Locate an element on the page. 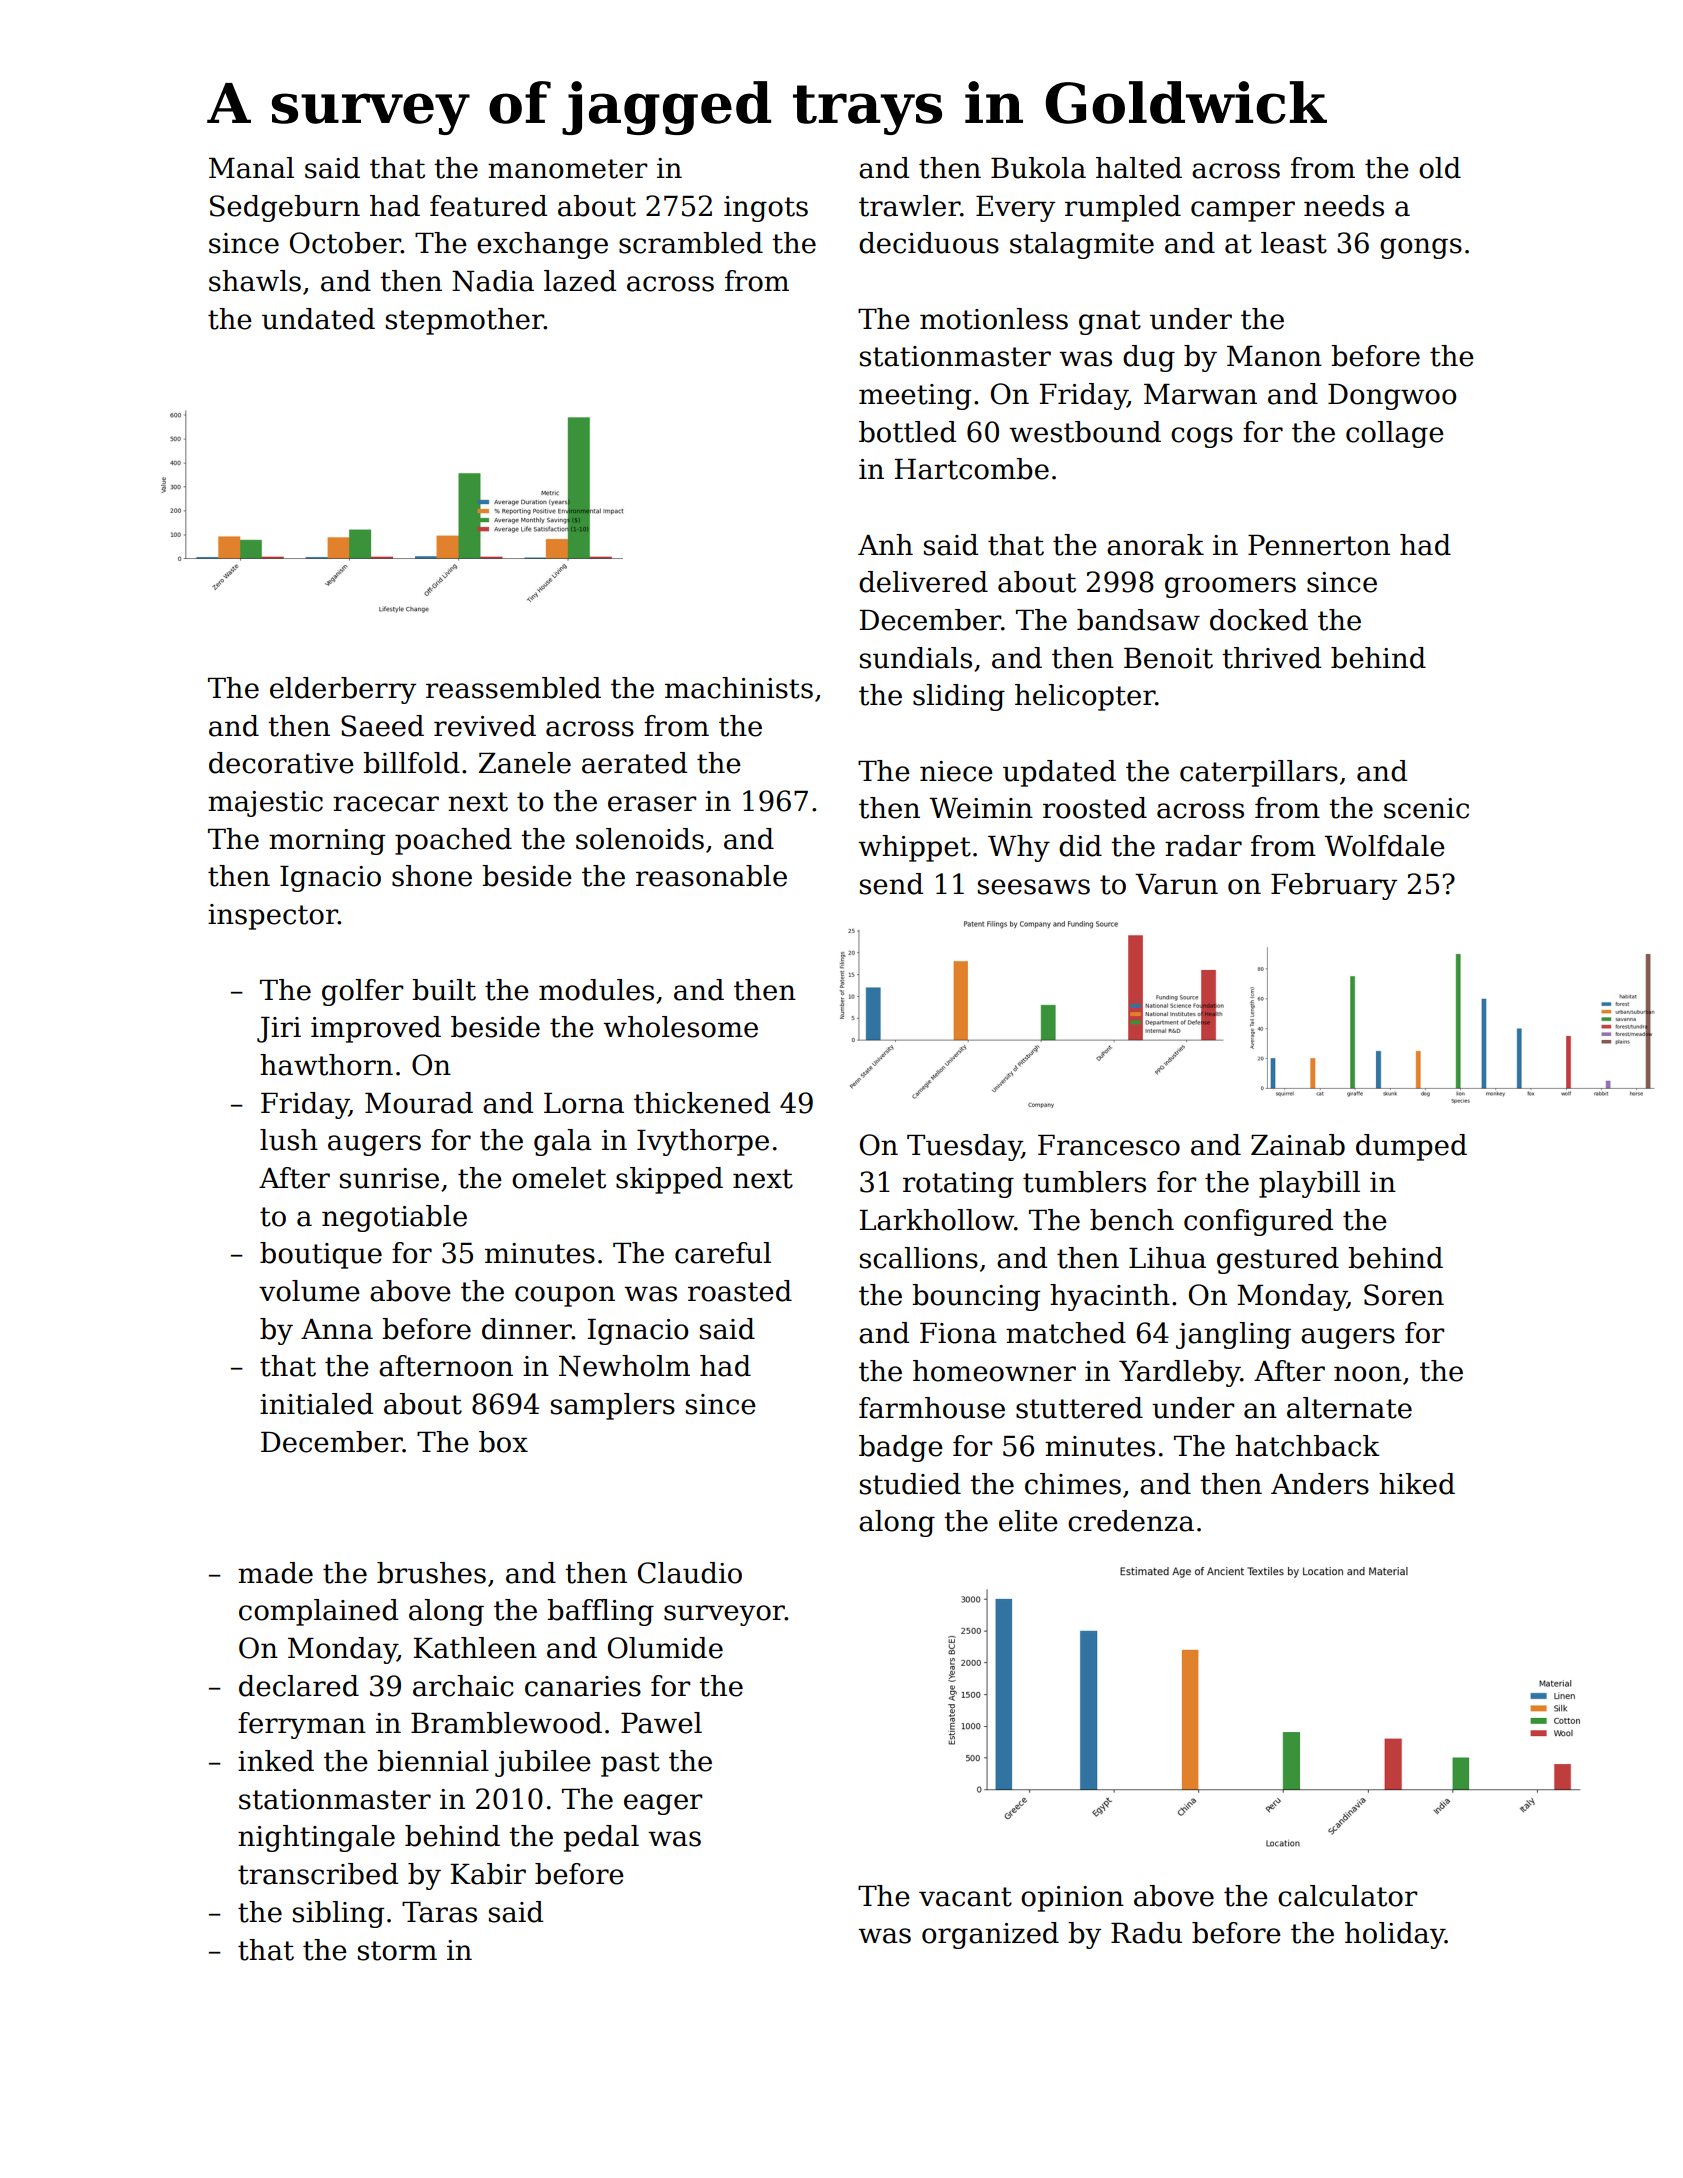  sliding is located at coordinates (959, 697).
